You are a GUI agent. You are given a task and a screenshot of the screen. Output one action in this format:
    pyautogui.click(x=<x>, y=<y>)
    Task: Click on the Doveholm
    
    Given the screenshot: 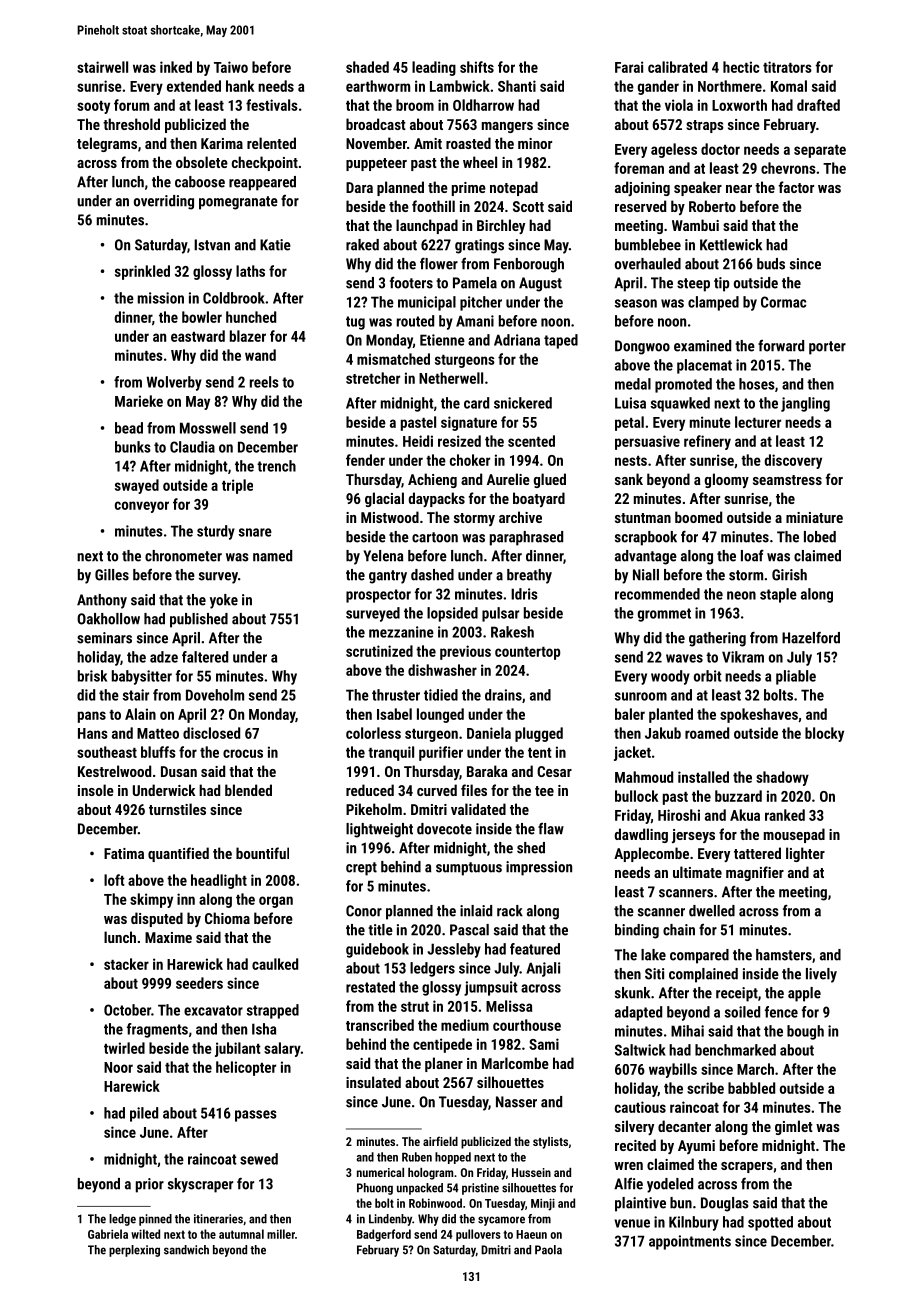 What is the action you would take?
    pyautogui.click(x=215, y=695)
